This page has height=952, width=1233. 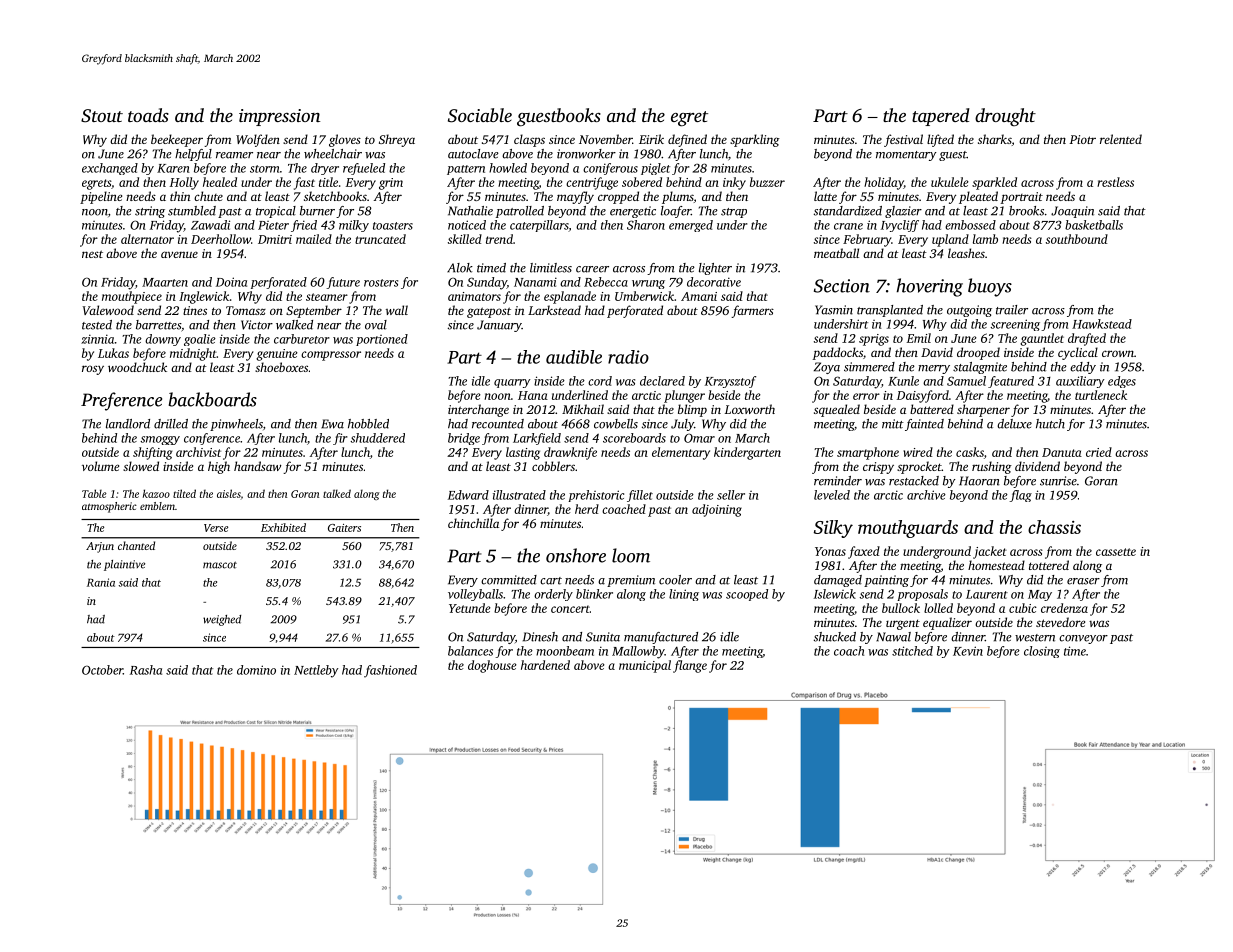 I want to click on cart, so click(x=551, y=581).
